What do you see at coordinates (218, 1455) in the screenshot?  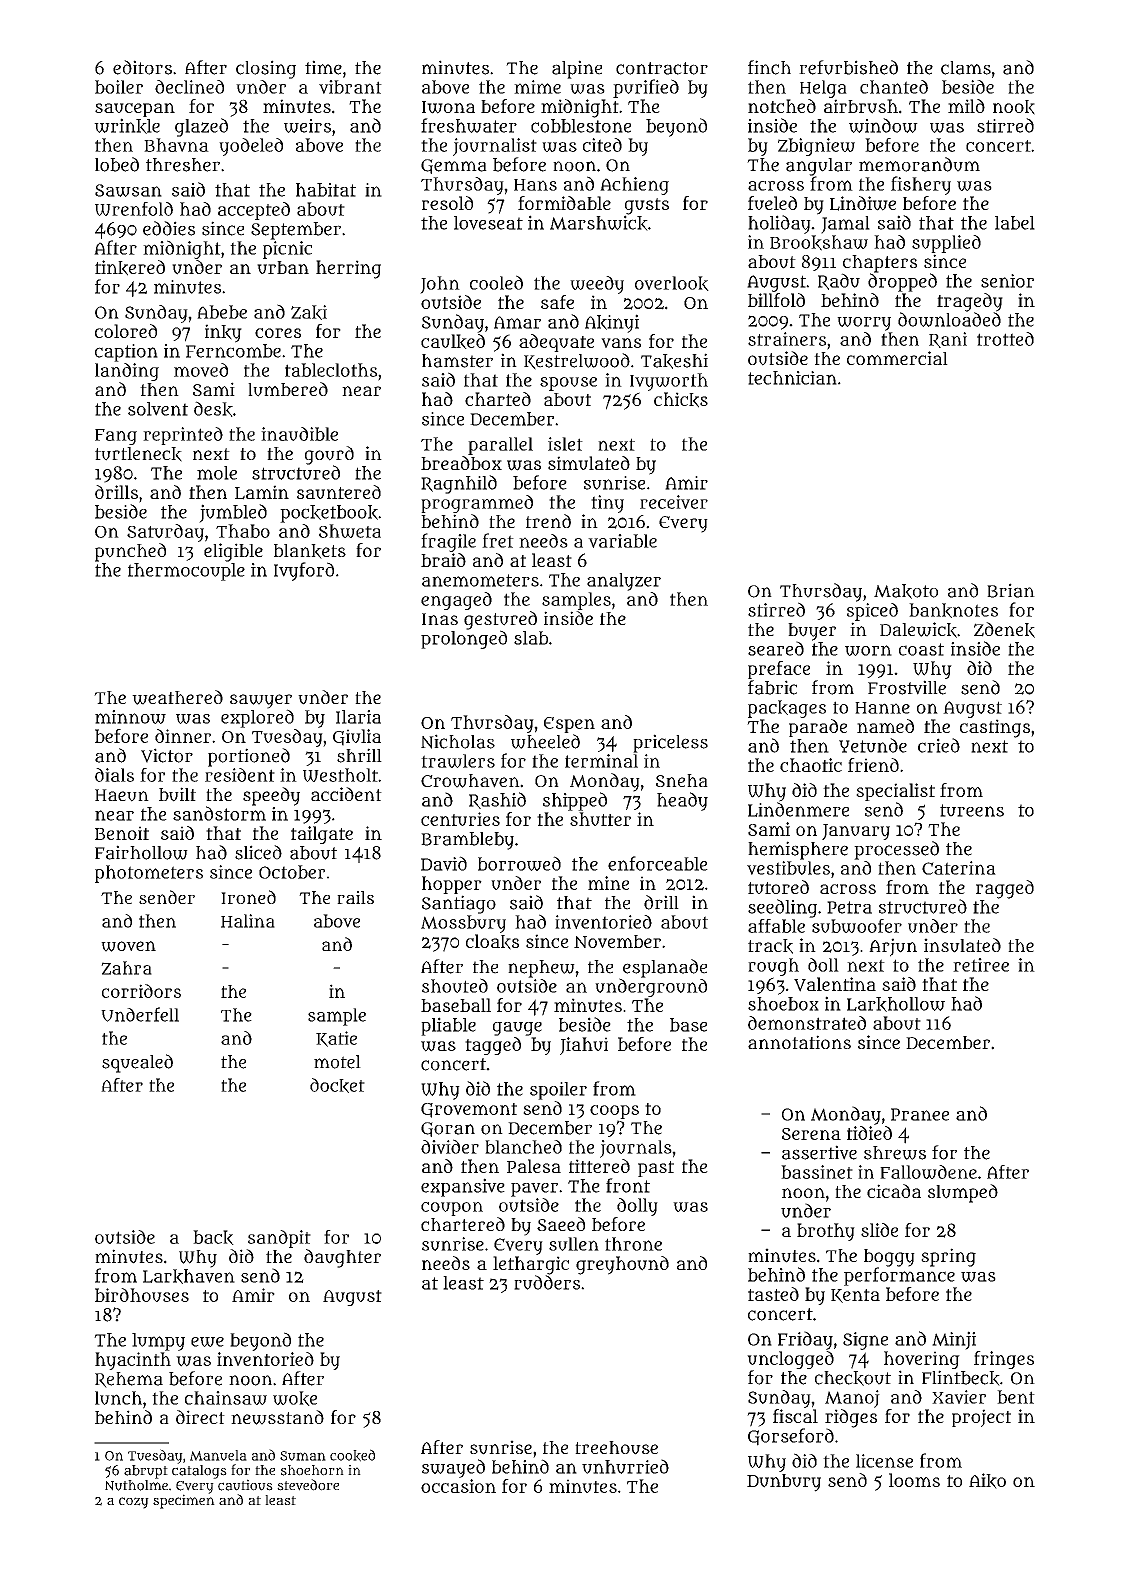 I see `Manuela` at bounding box center [218, 1455].
